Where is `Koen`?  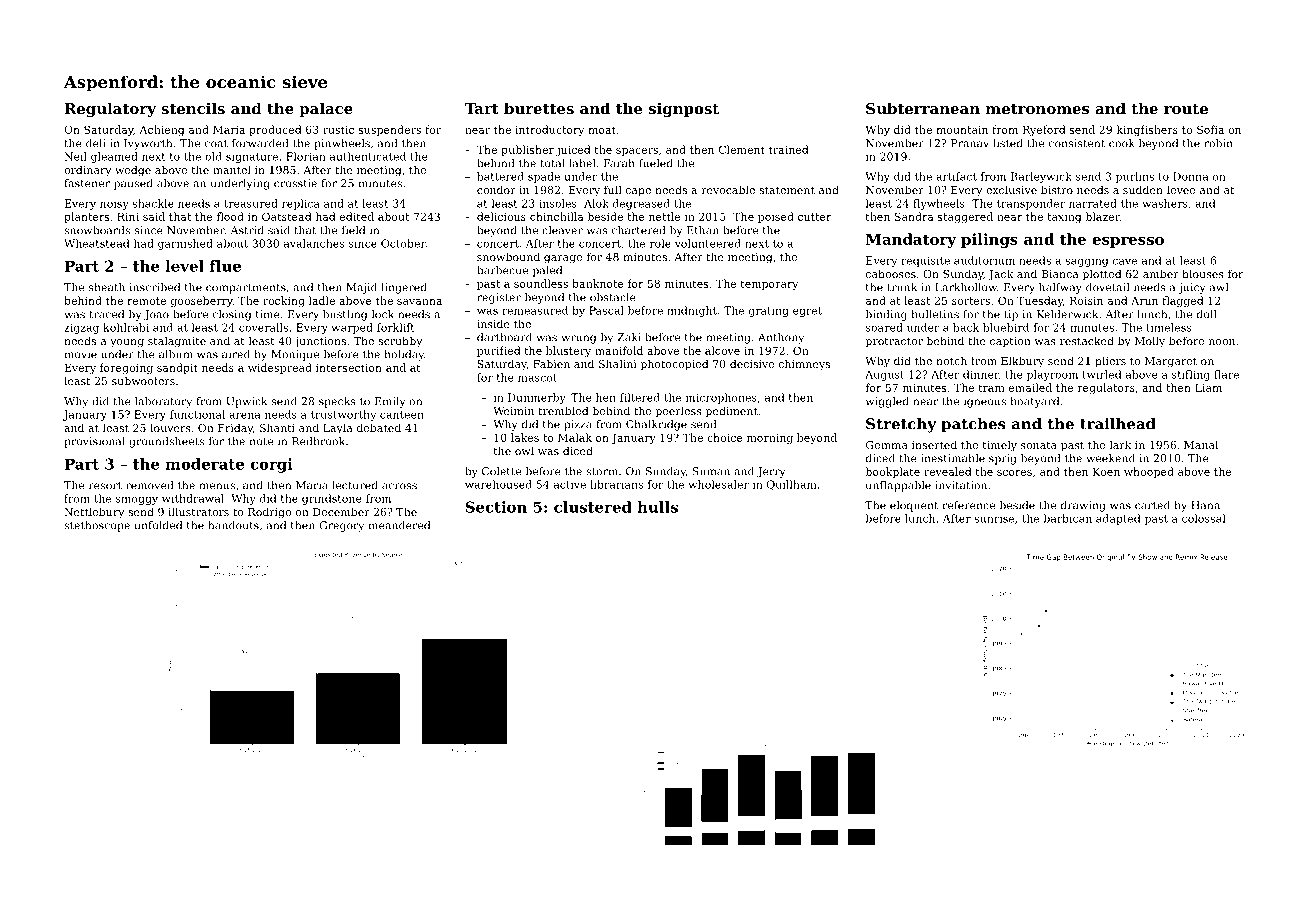 Koen is located at coordinates (1106, 471).
